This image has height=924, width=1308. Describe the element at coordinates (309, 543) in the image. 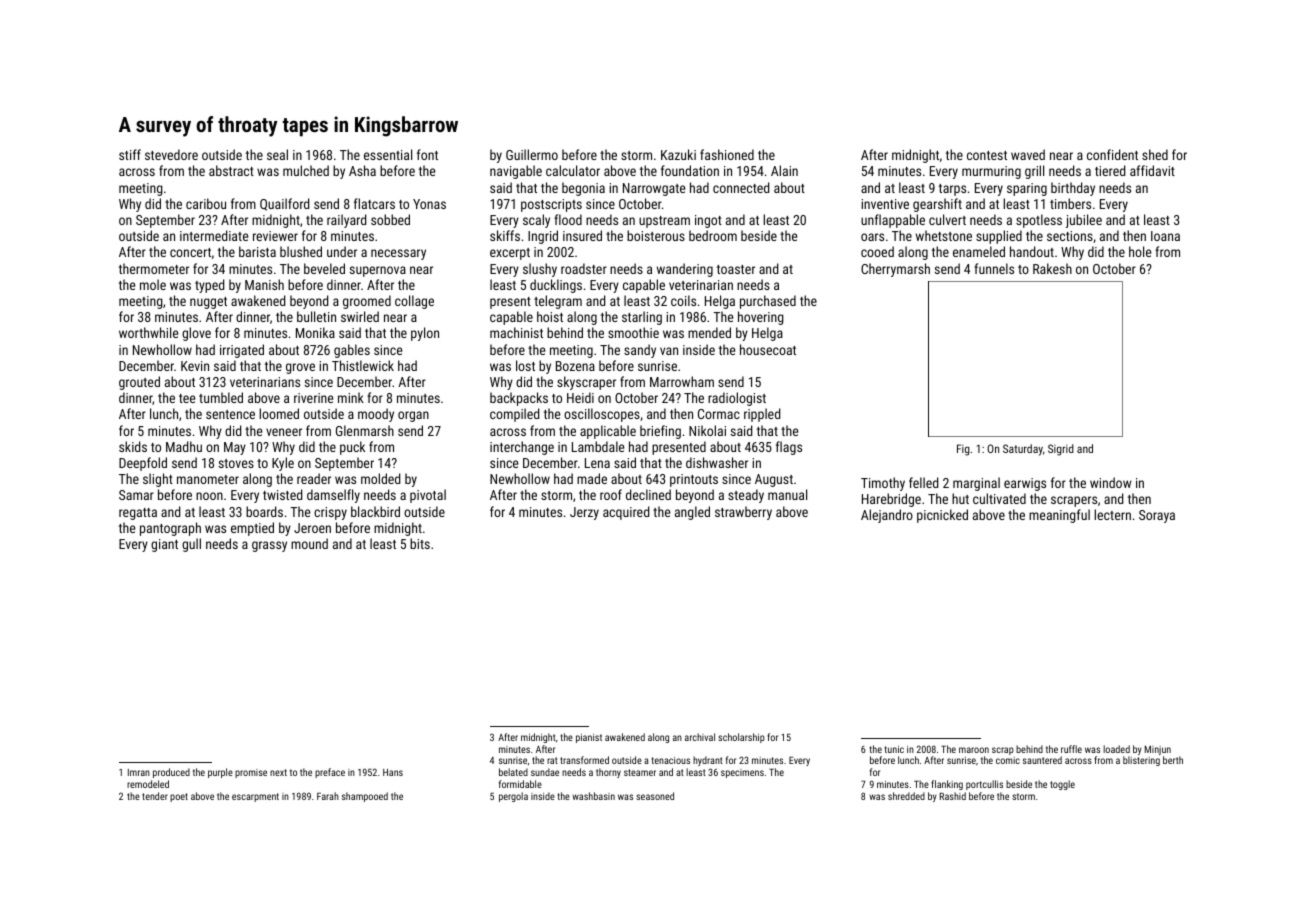

I see `mound` at that location.
